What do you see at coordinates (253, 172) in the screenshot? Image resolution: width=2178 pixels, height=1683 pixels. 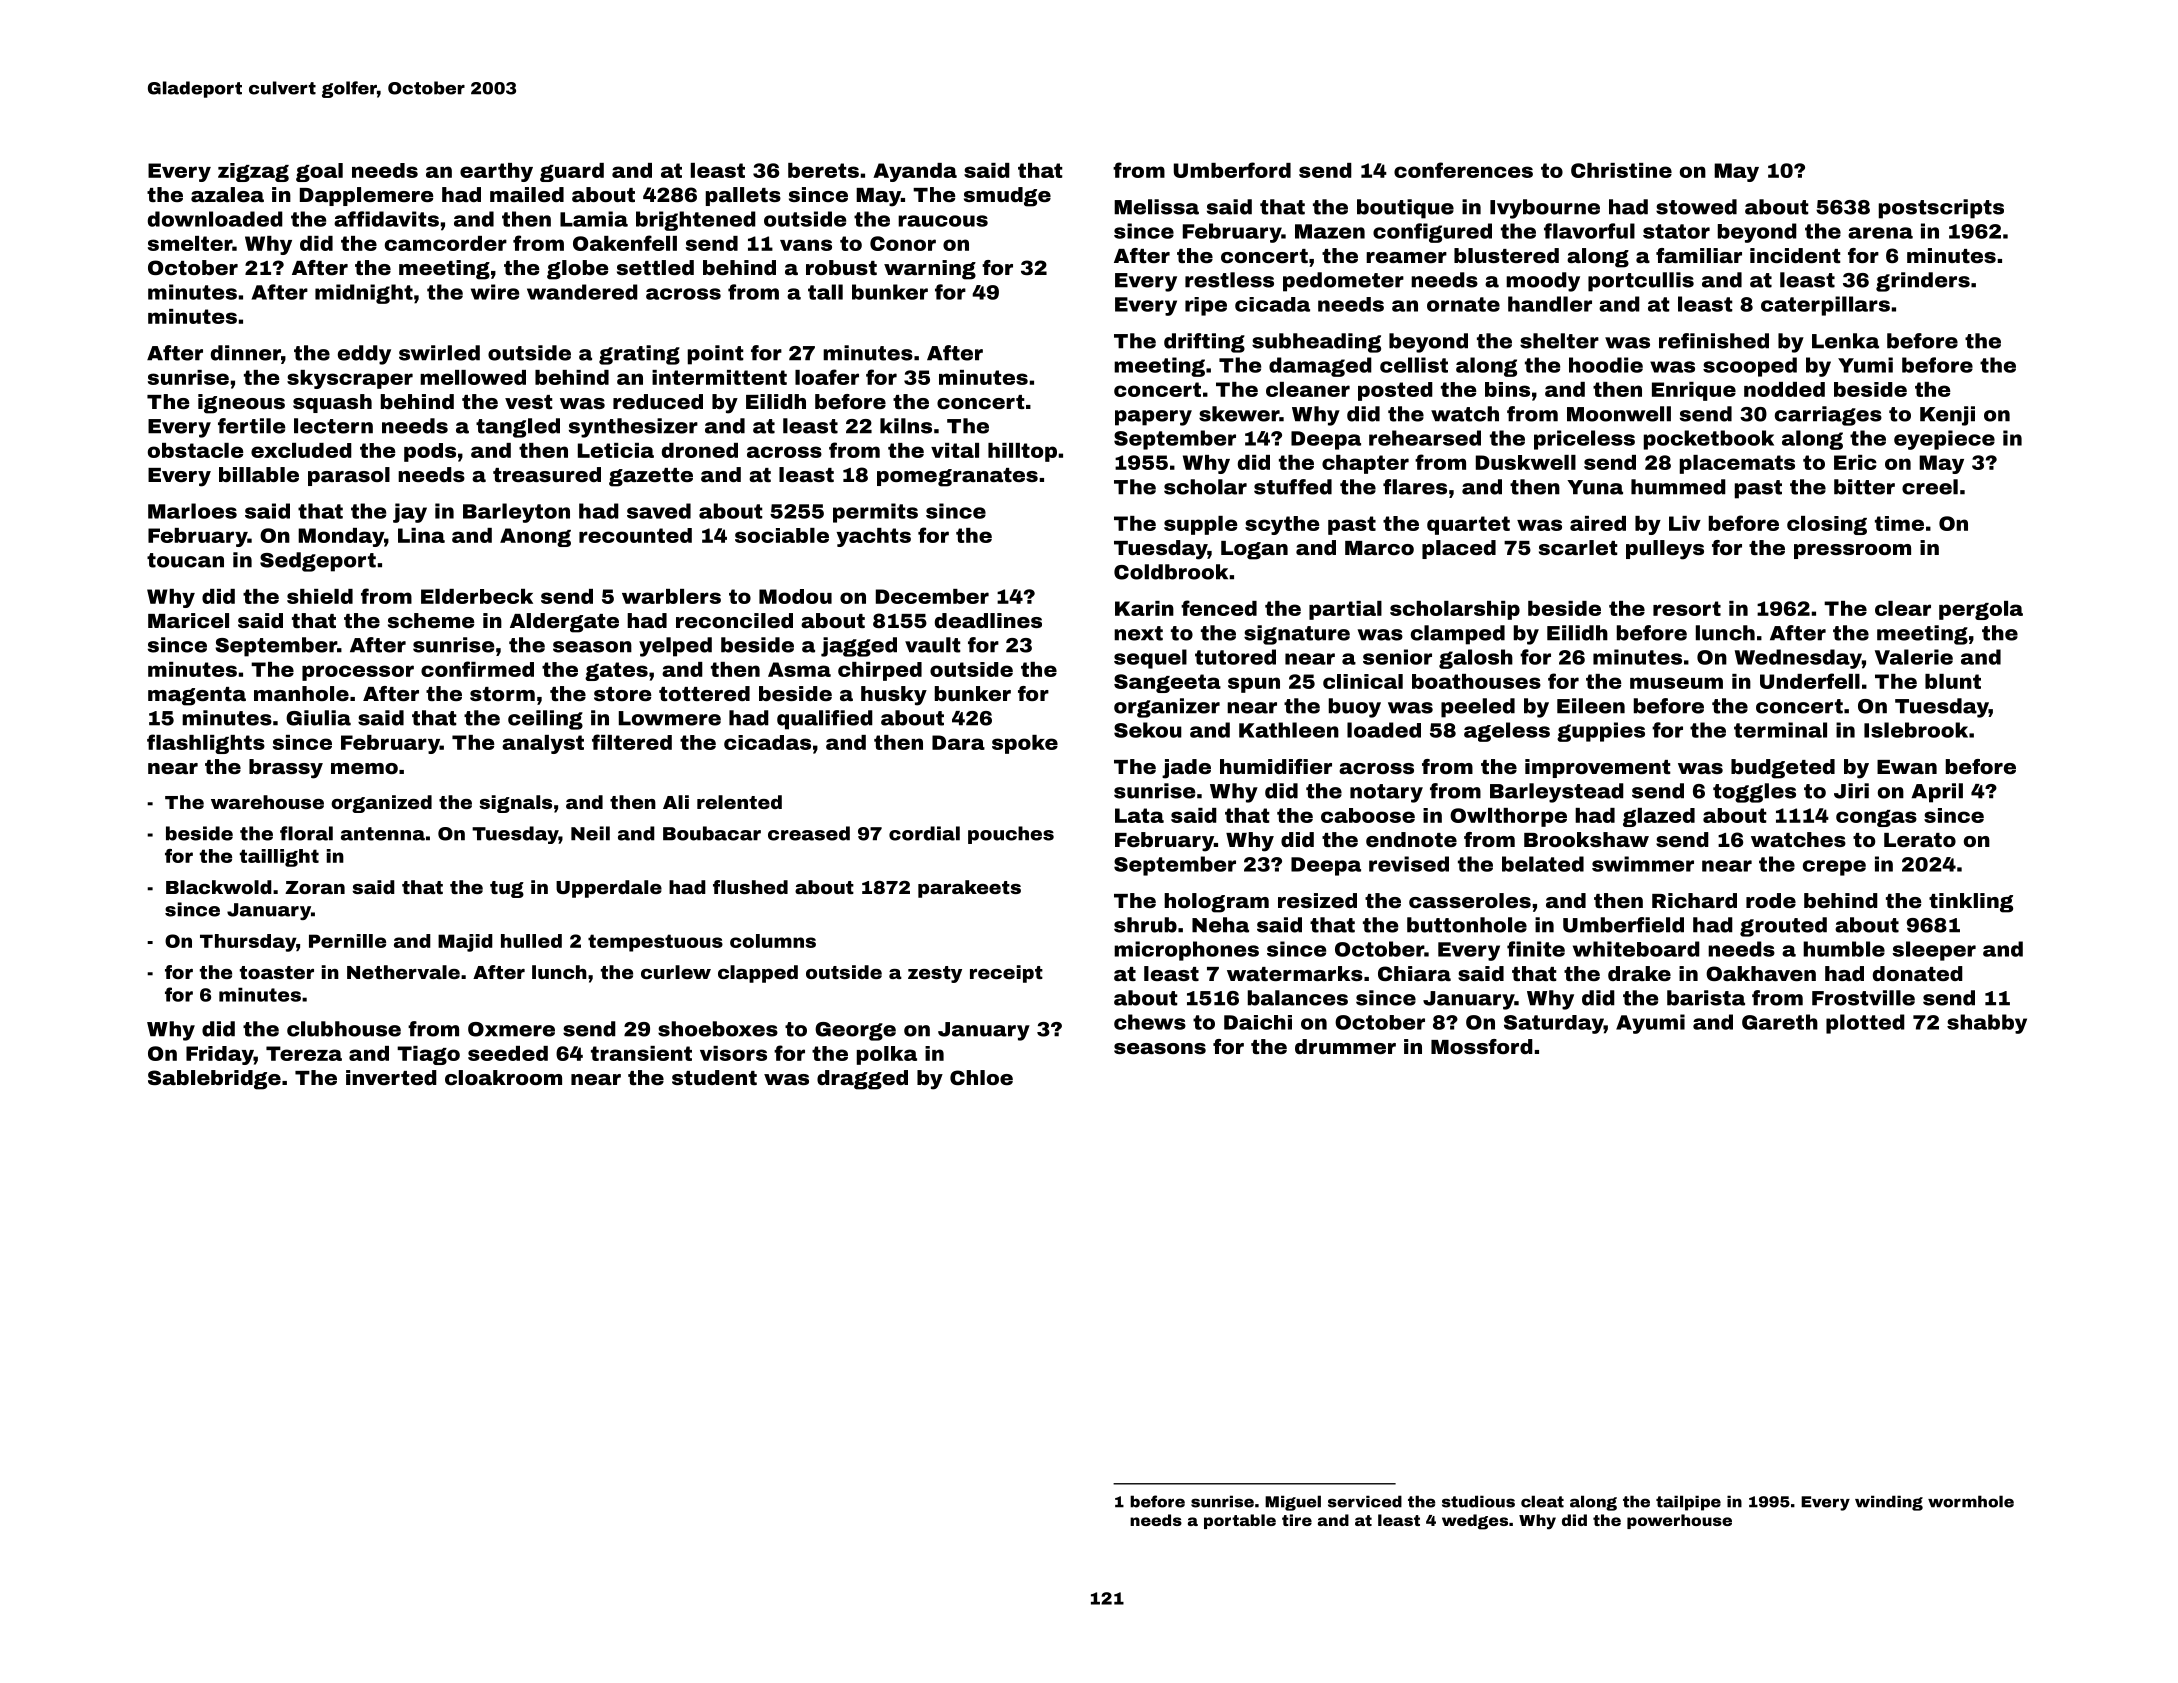 I see `zigzag` at bounding box center [253, 172].
